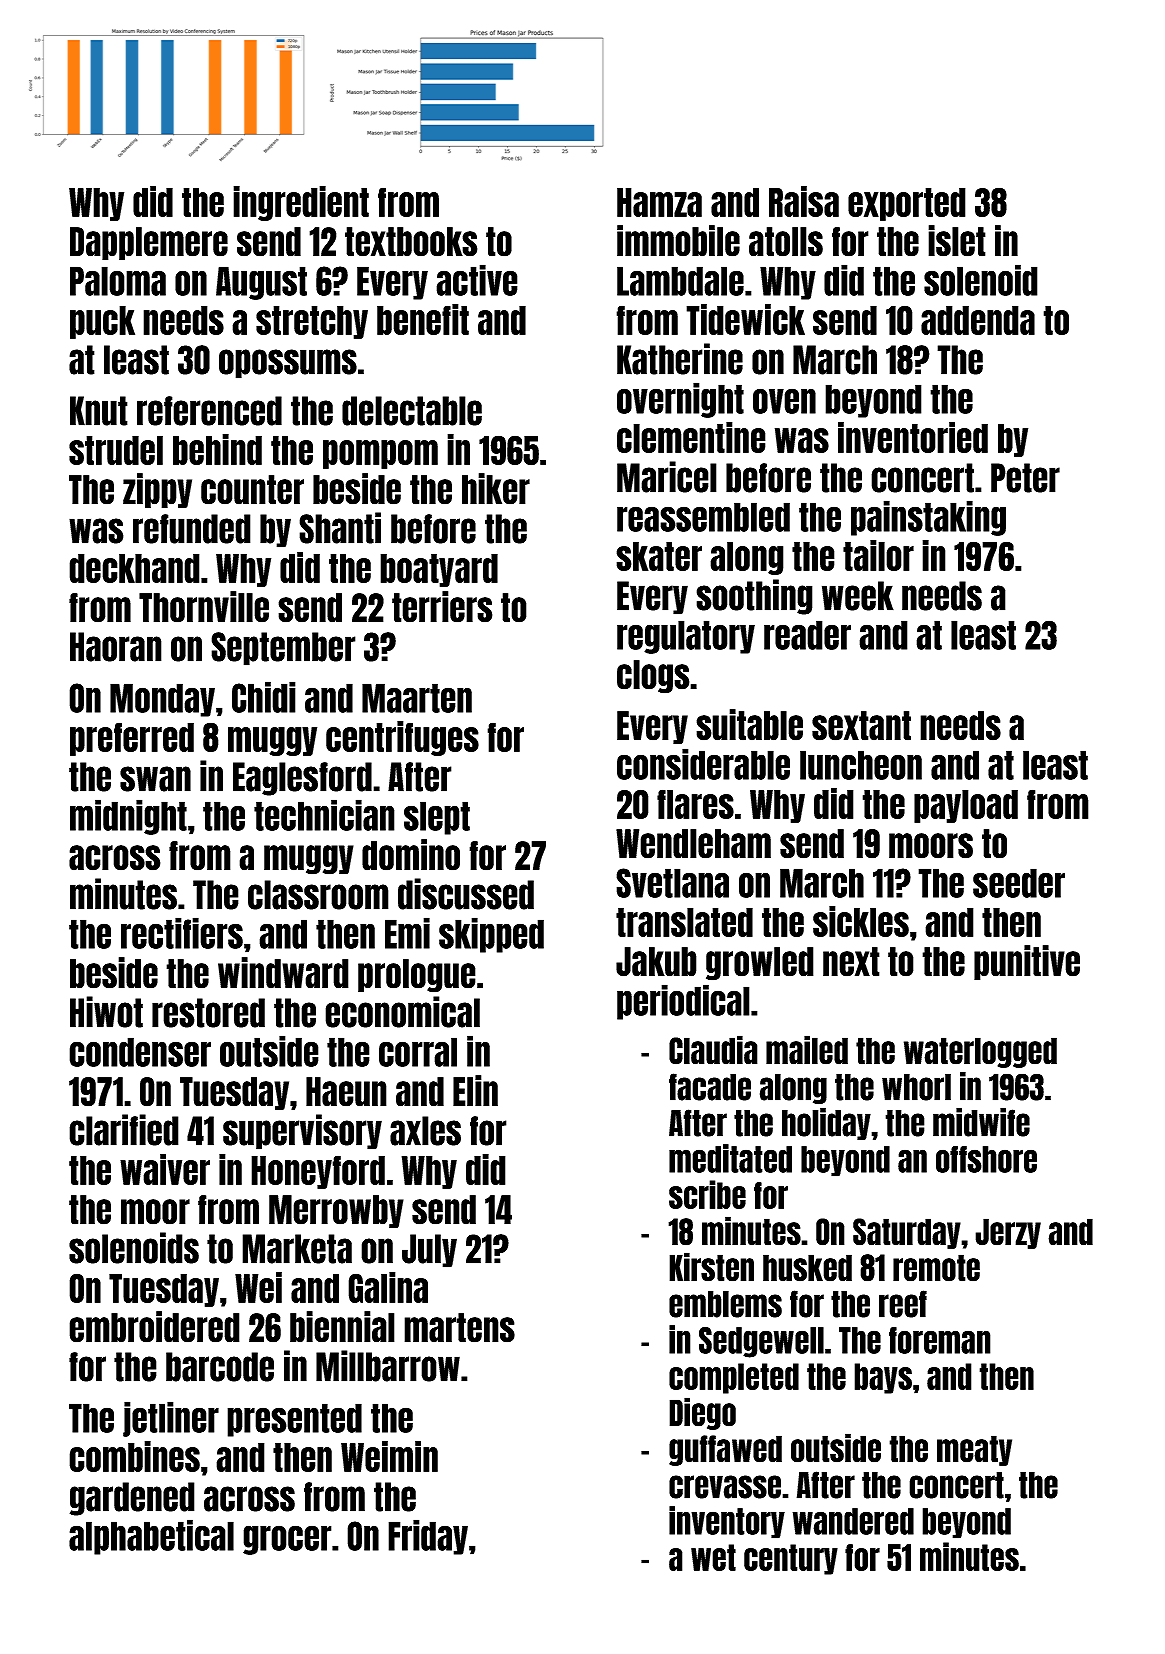  I want to click on periodical, so click(683, 1002).
